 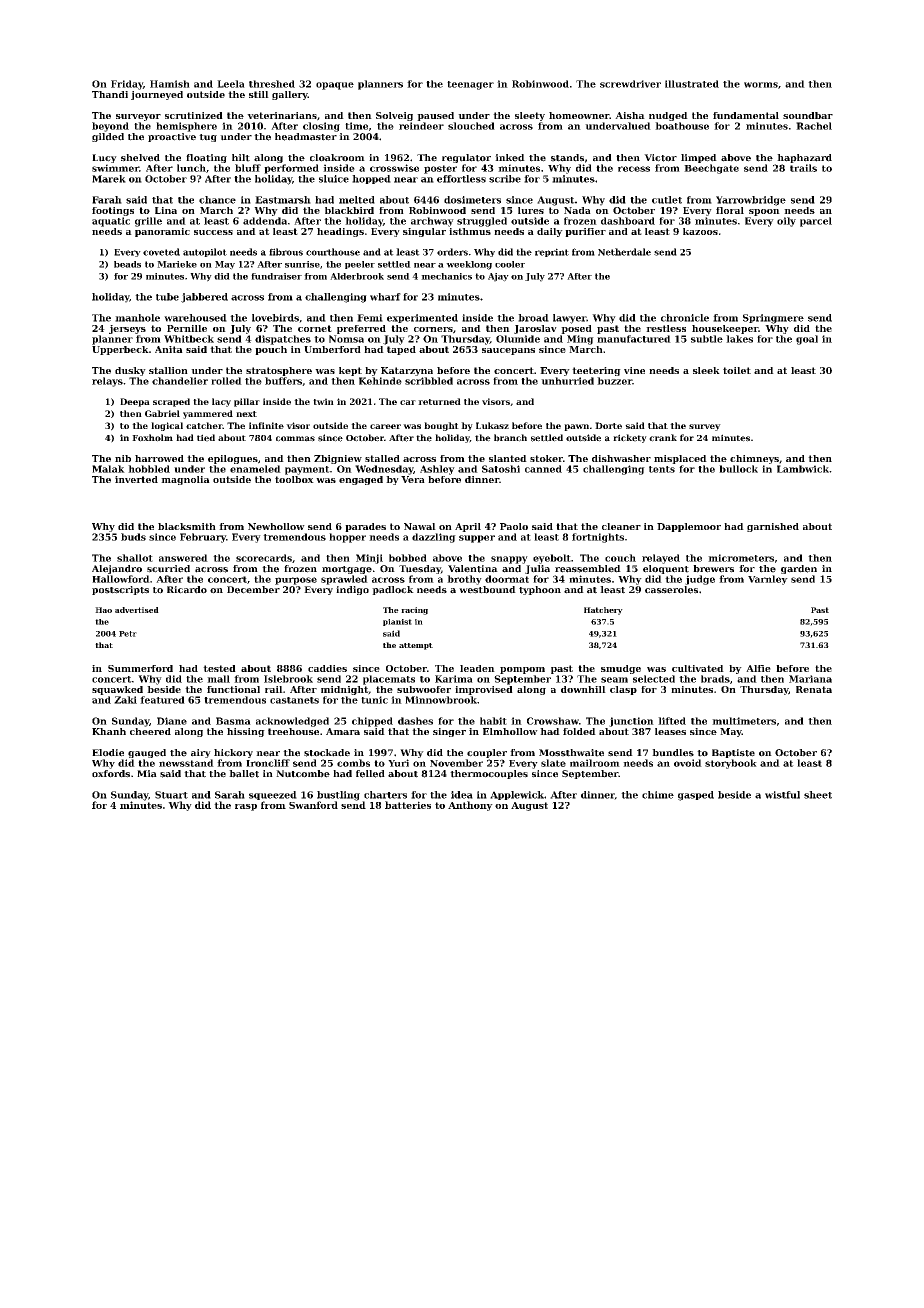 I want to click on bobbed, so click(x=408, y=558).
